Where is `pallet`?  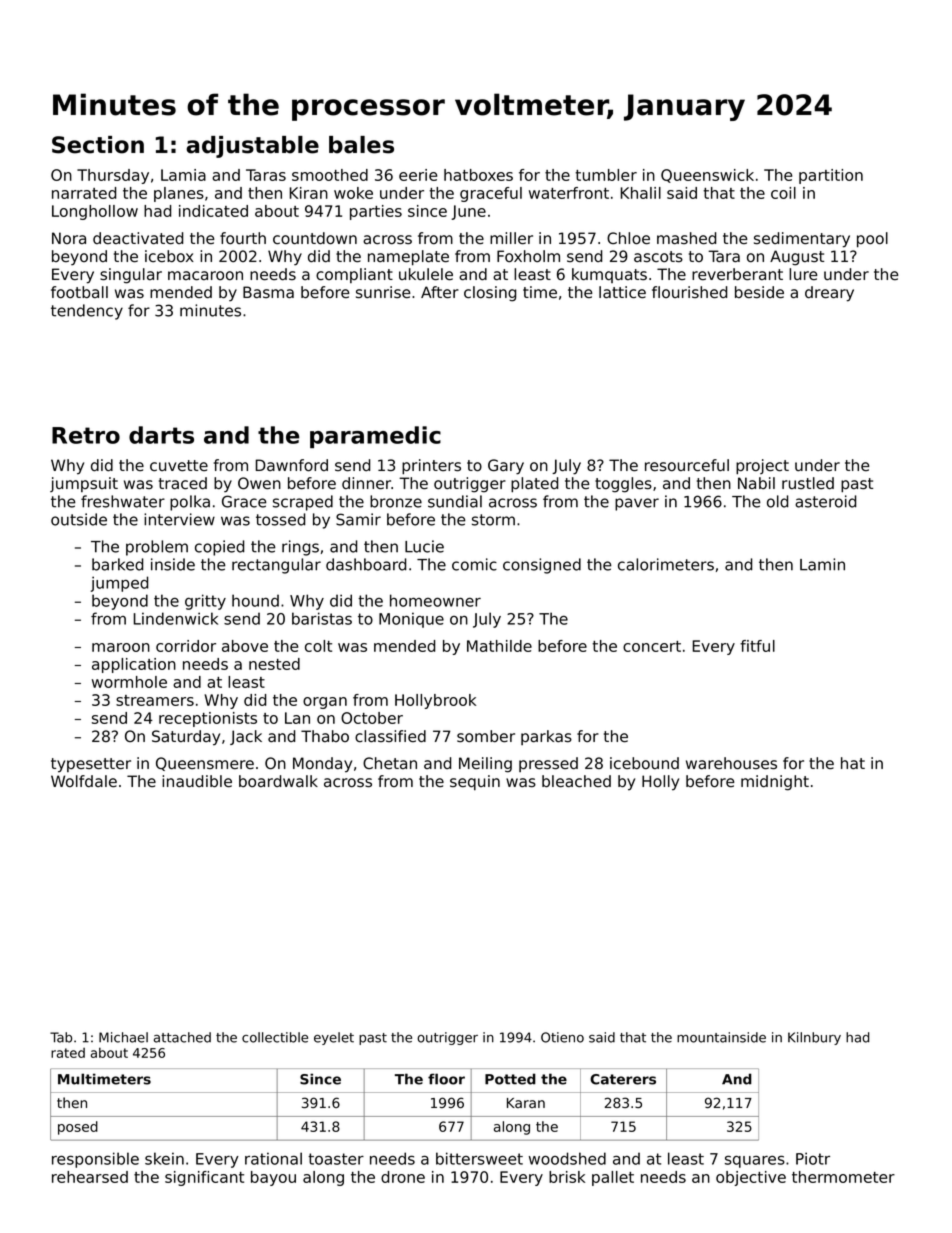
pallet is located at coordinates (613, 1178).
